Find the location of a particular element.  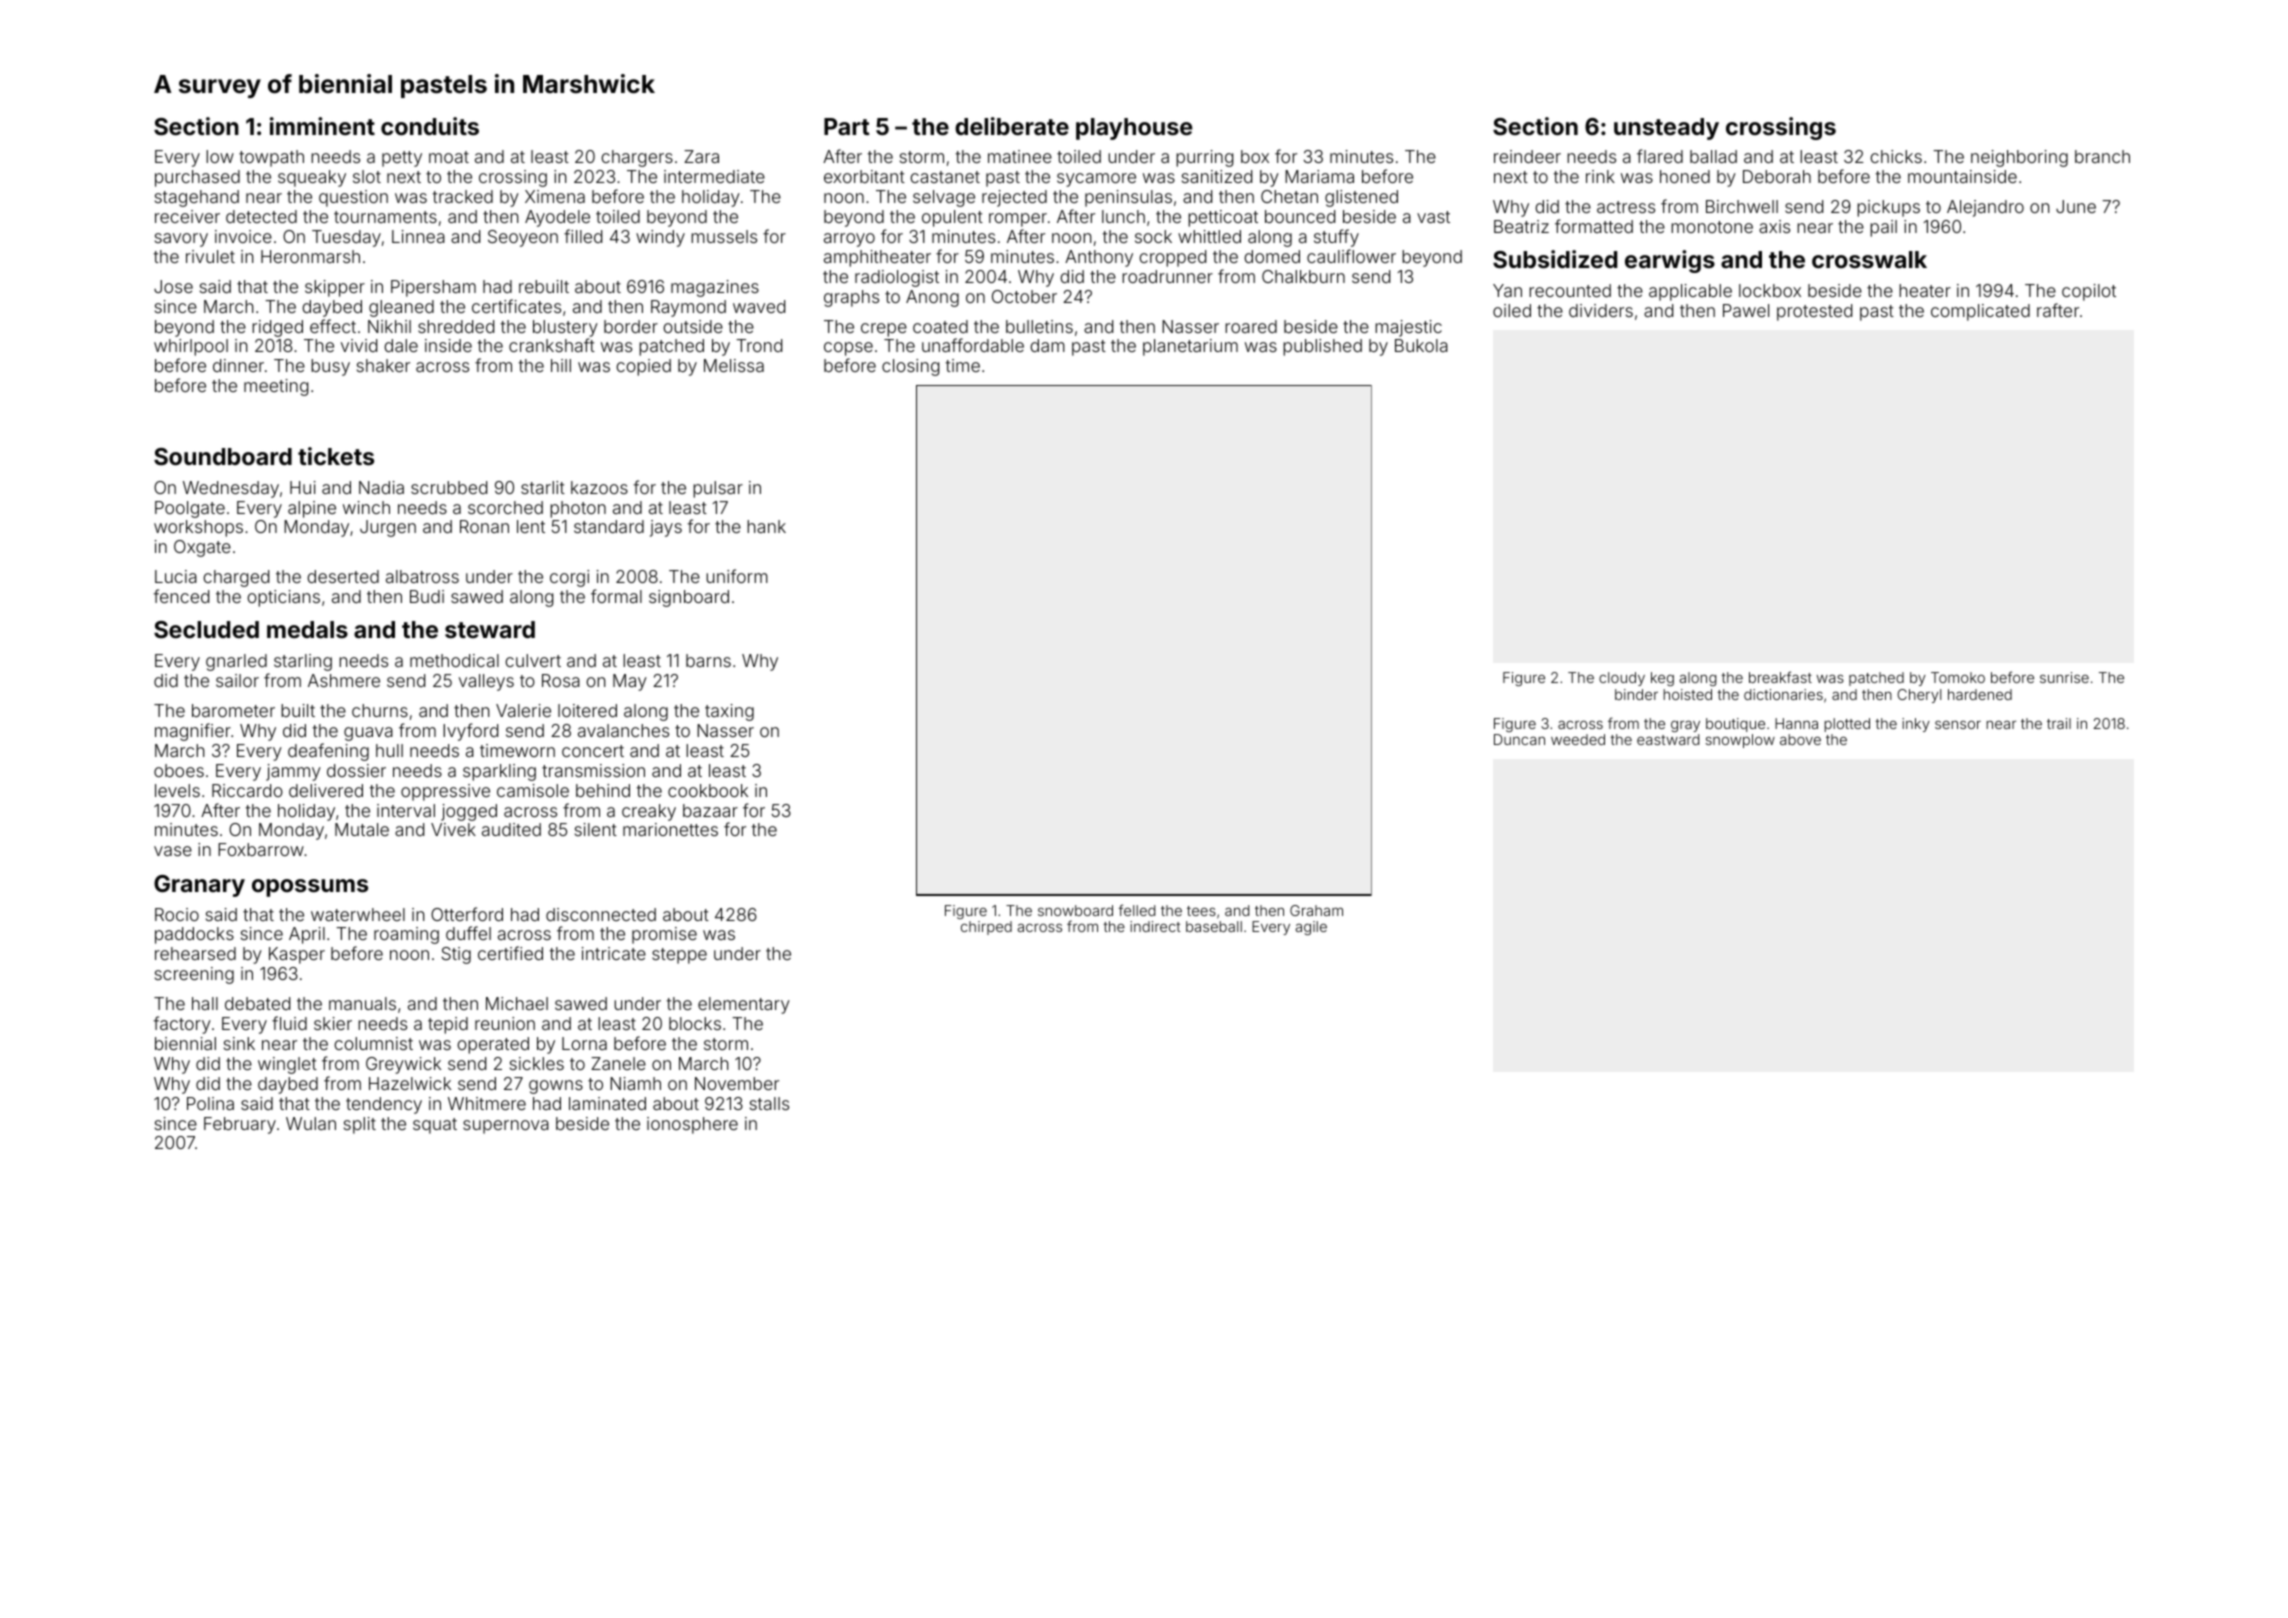

gnarled is located at coordinates (236, 662).
